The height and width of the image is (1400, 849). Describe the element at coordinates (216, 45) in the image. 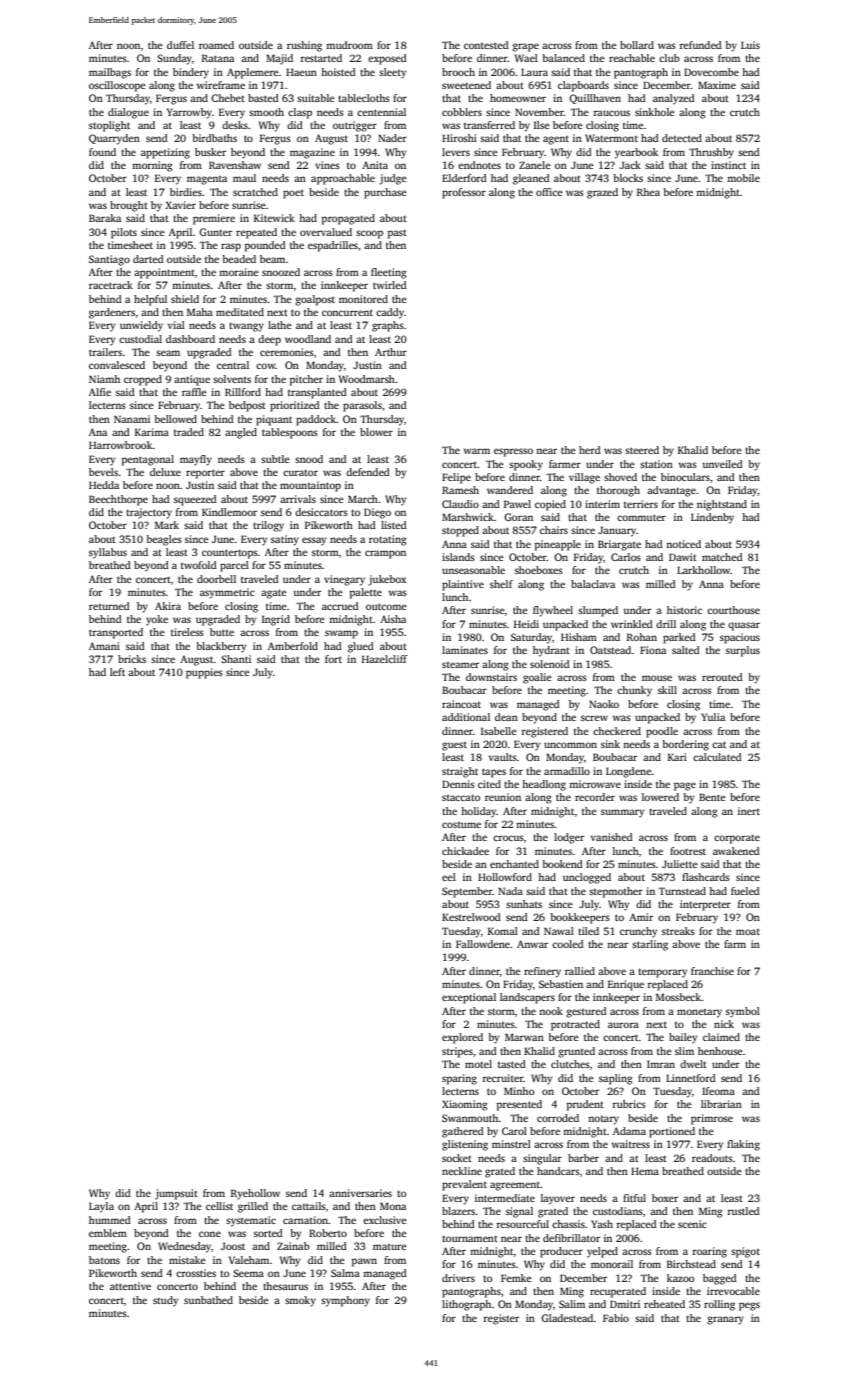

I see `roamed` at that location.
